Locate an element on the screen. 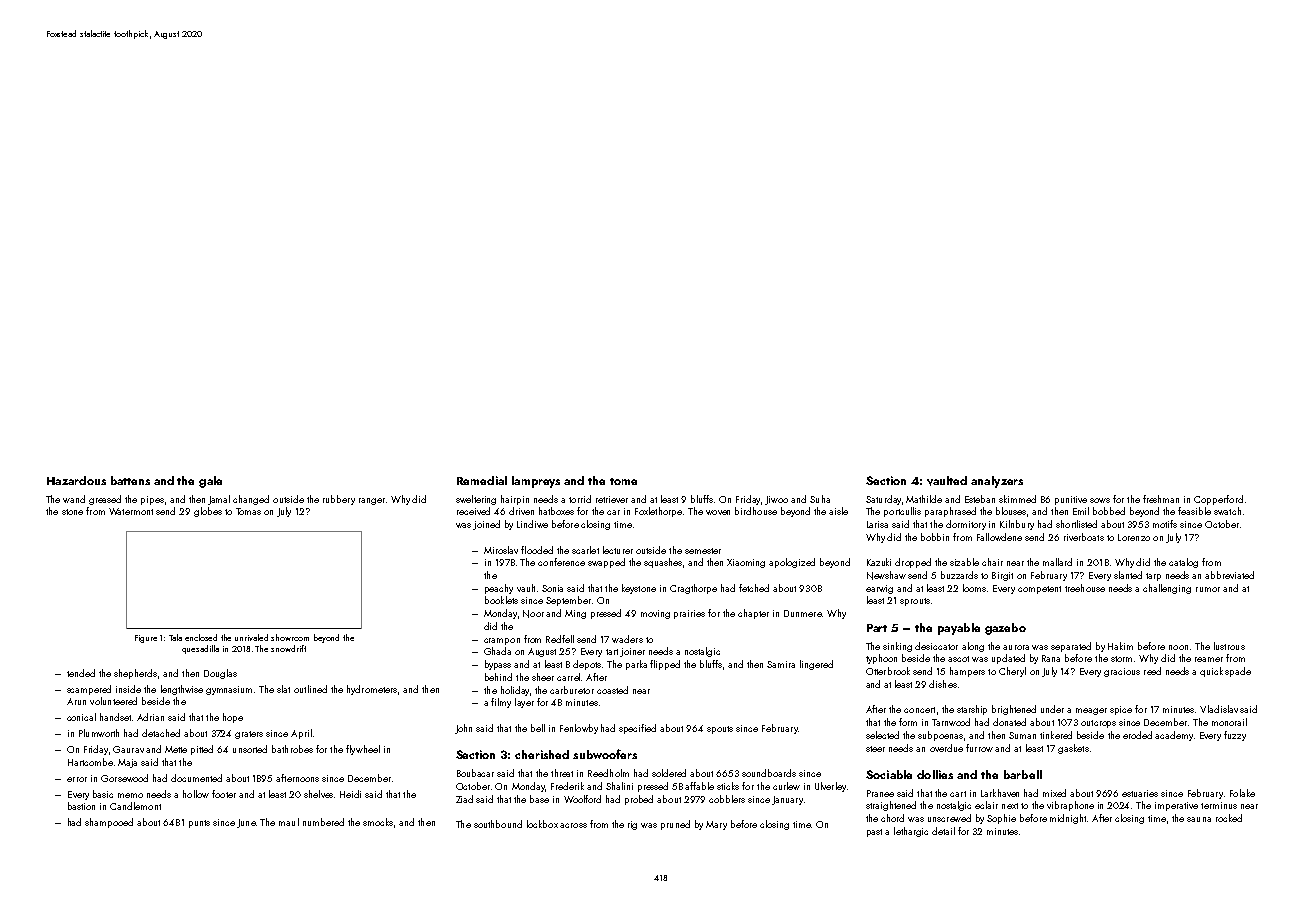 This screenshot has height=924, width=1308. Newshaw is located at coordinates (886, 575).
